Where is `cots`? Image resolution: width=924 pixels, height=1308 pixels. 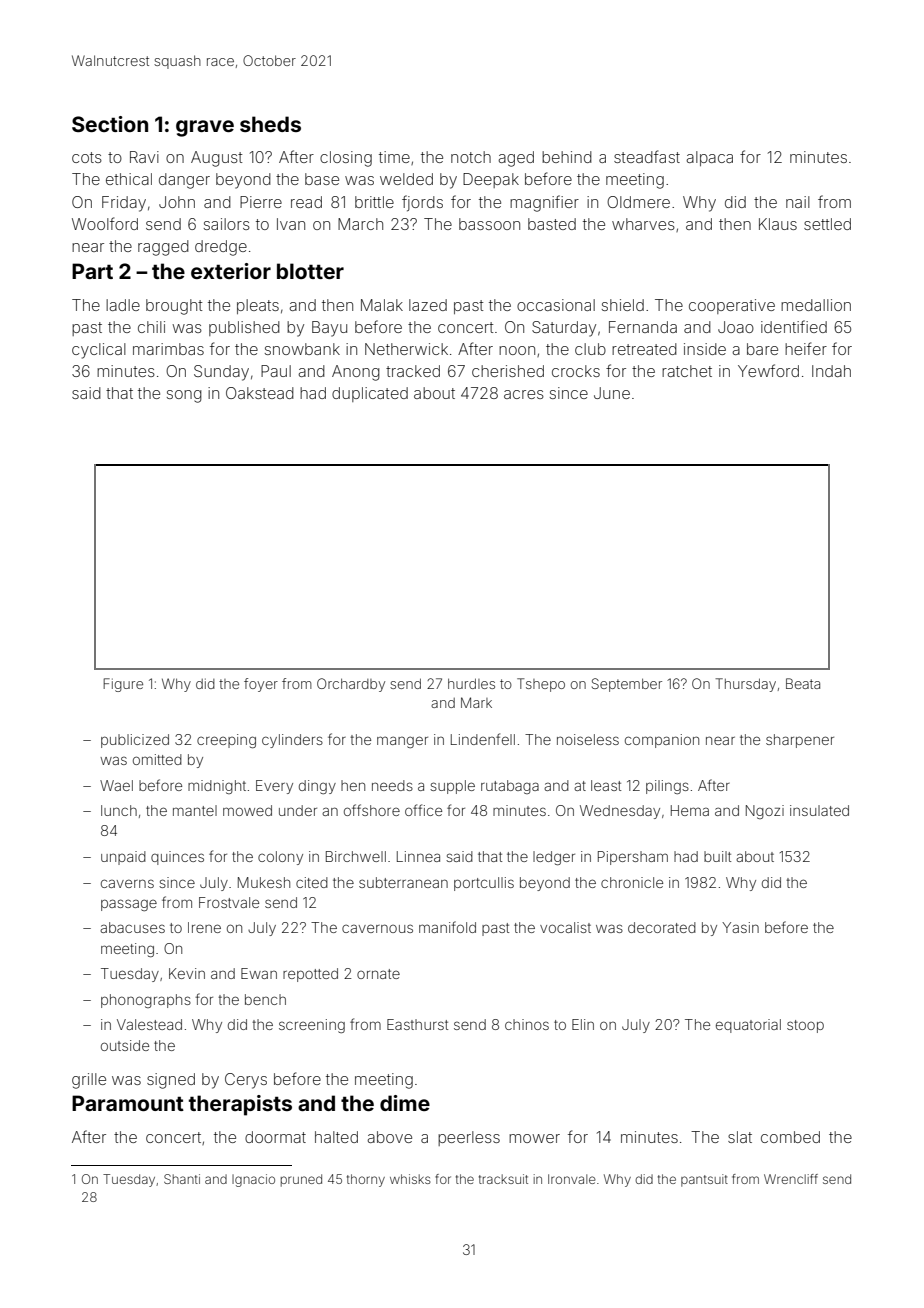 cots is located at coordinates (87, 157).
